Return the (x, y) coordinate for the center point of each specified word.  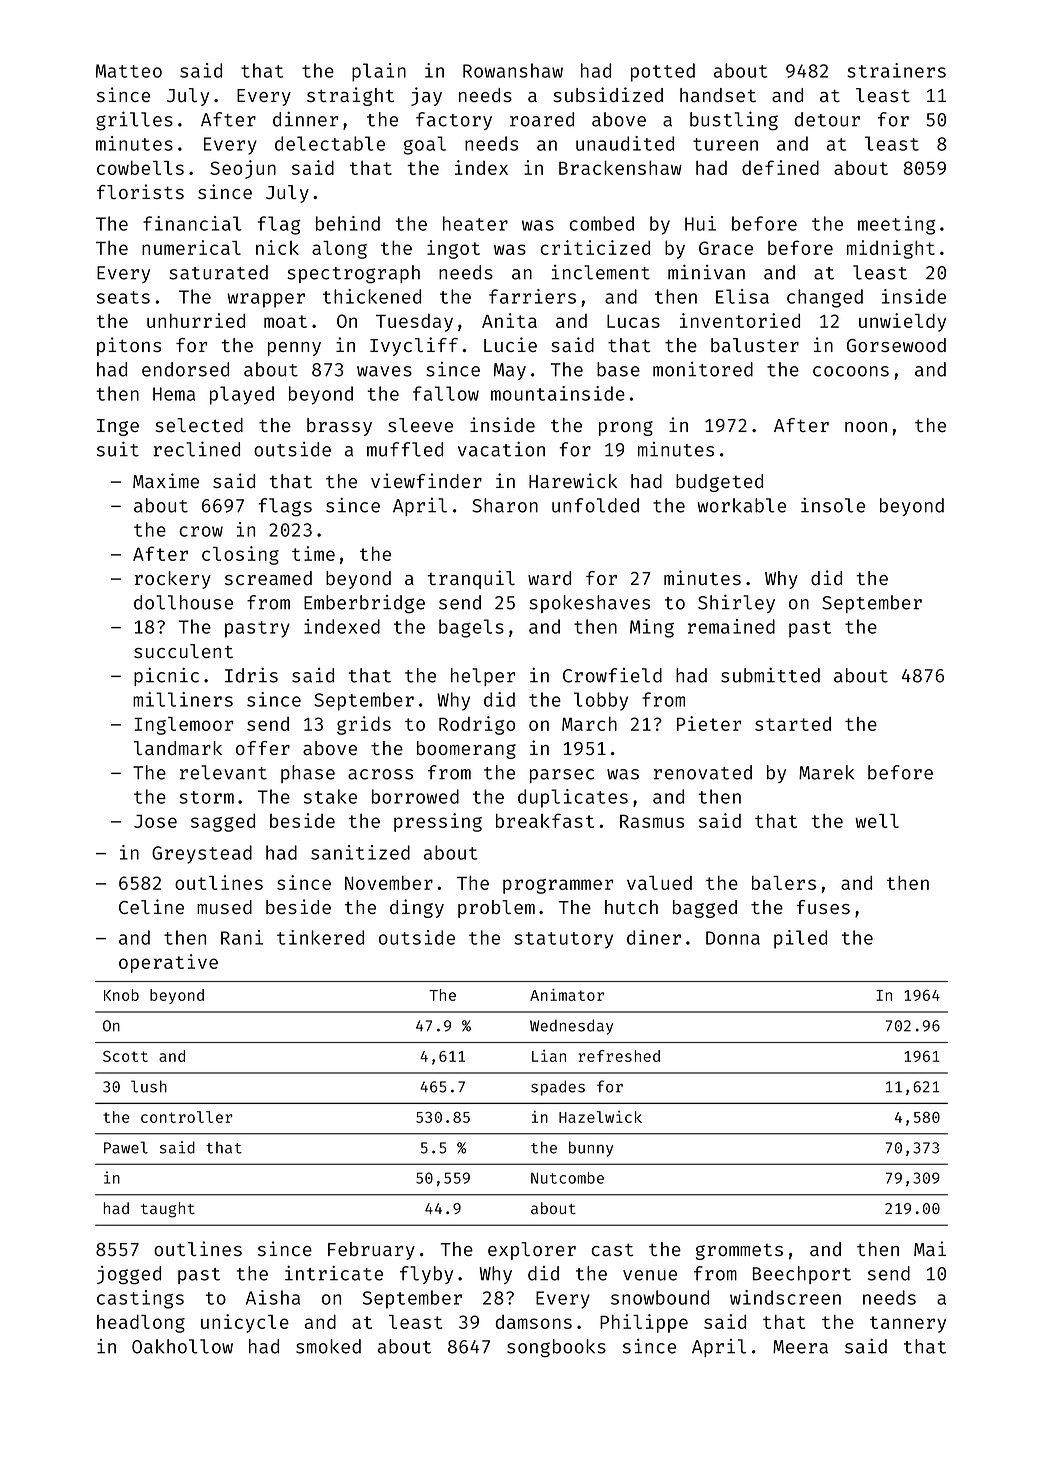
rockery (172, 580)
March (589, 724)
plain (379, 72)
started (793, 724)
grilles (134, 121)
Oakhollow (182, 1346)
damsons (534, 1322)
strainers (896, 70)
